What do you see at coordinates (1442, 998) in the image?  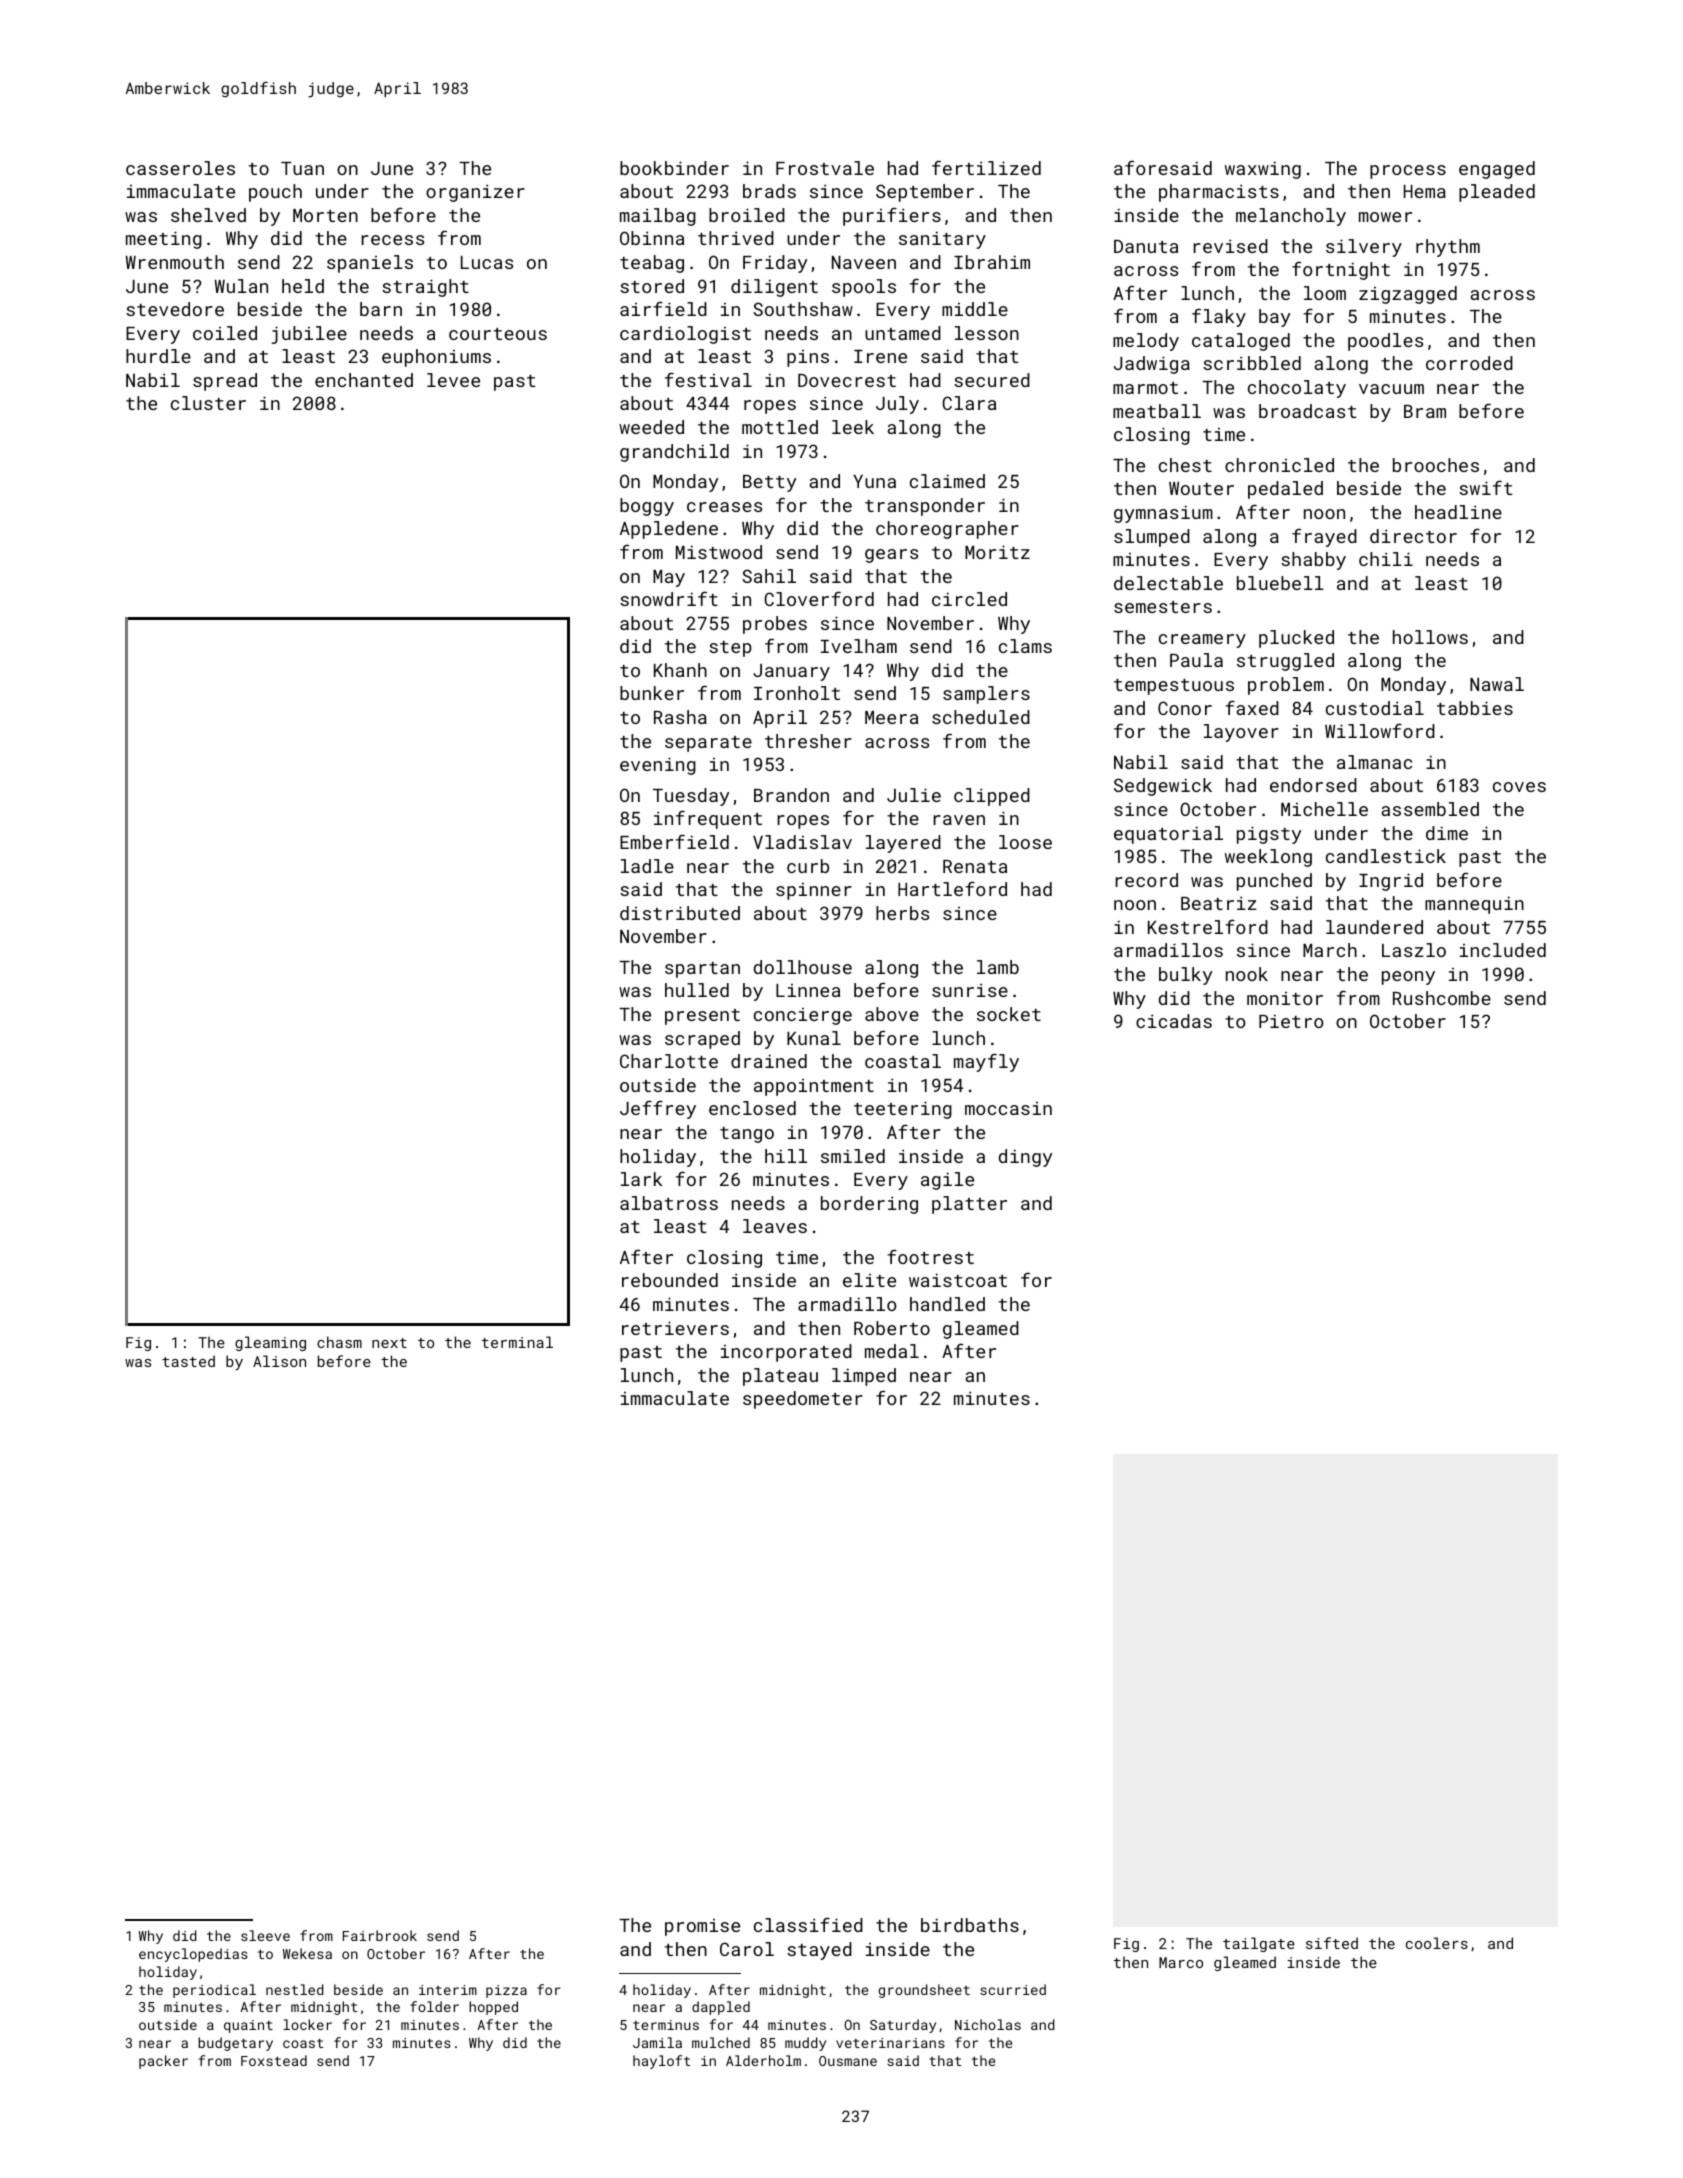 I see `Rushcombe` at bounding box center [1442, 998].
